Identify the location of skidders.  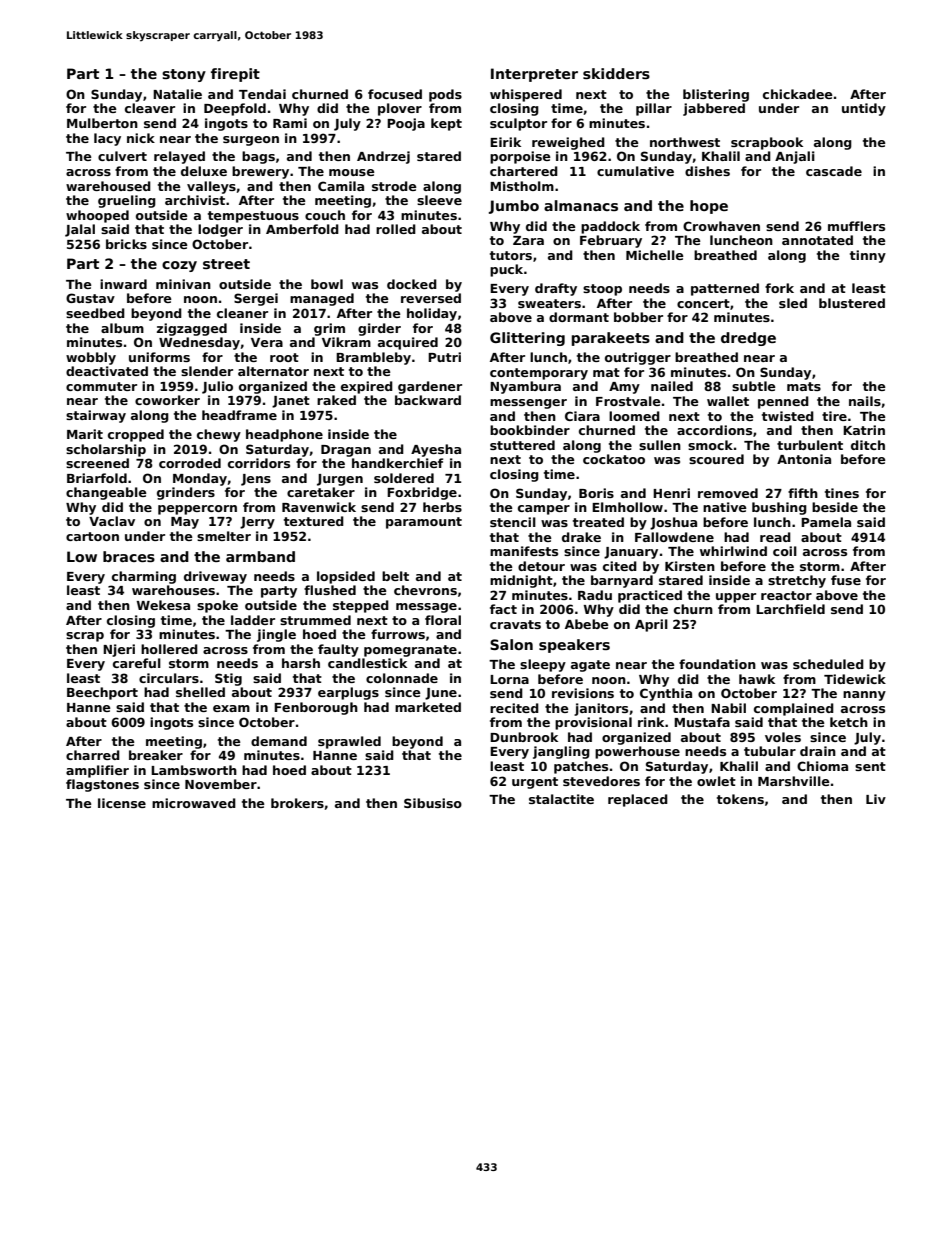
(616, 73).
